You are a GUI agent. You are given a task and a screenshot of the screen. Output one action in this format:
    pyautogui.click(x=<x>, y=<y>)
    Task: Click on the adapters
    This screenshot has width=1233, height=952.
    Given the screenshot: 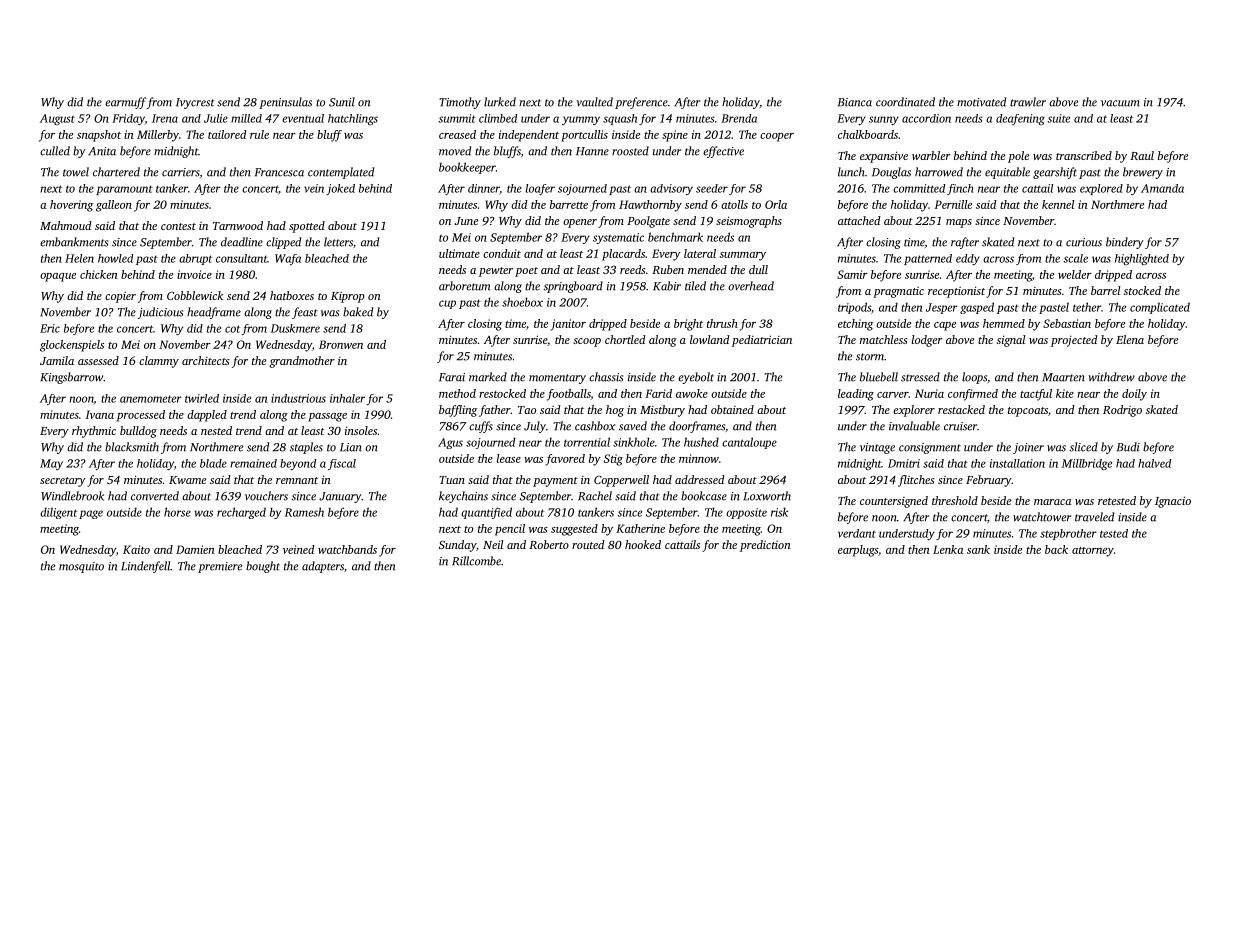 What is the action you would take?
    pyautogui.click(x=323, y=567)
